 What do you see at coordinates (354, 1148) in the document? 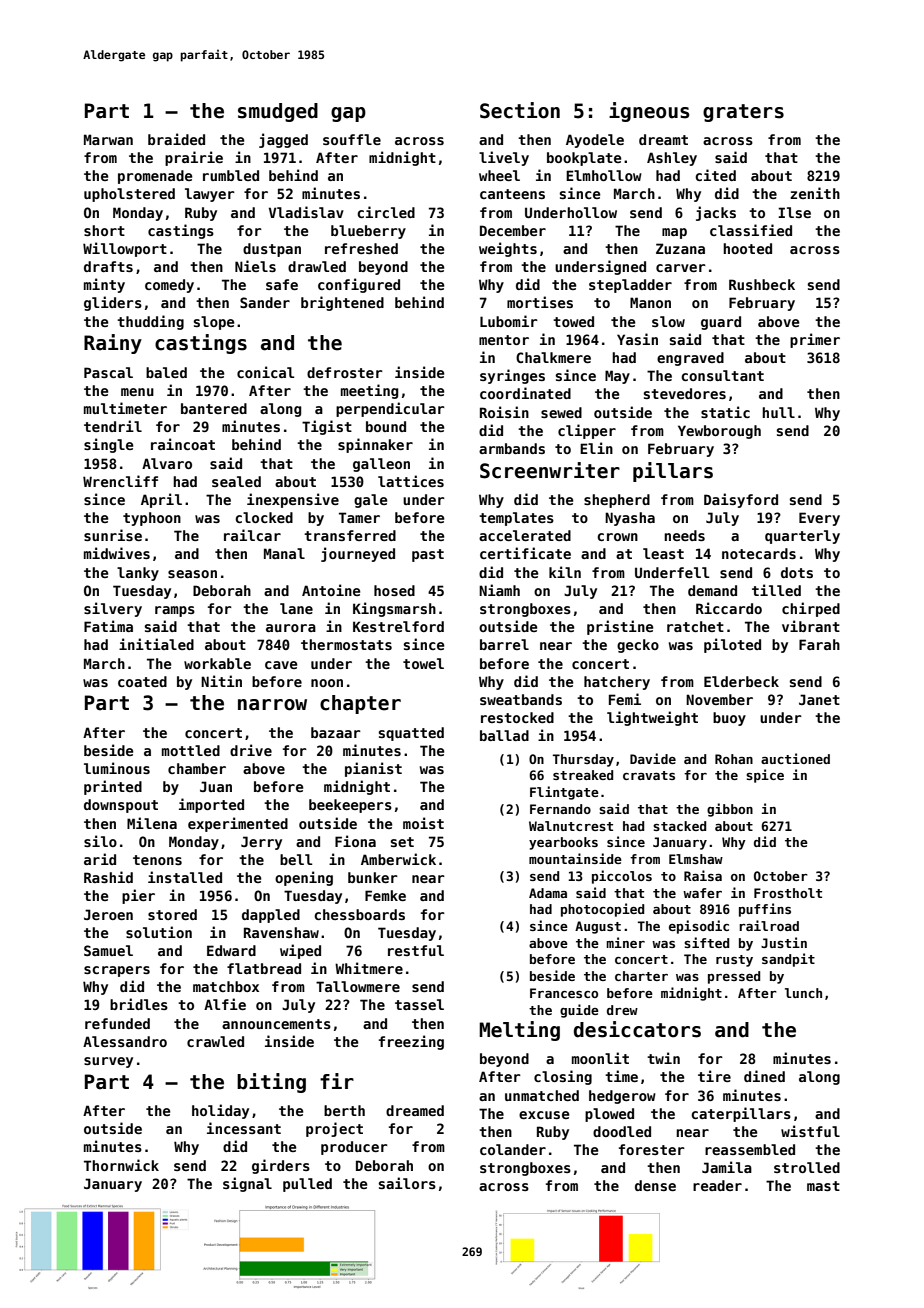
I see `producer` at bounding box center [354, 1148].
